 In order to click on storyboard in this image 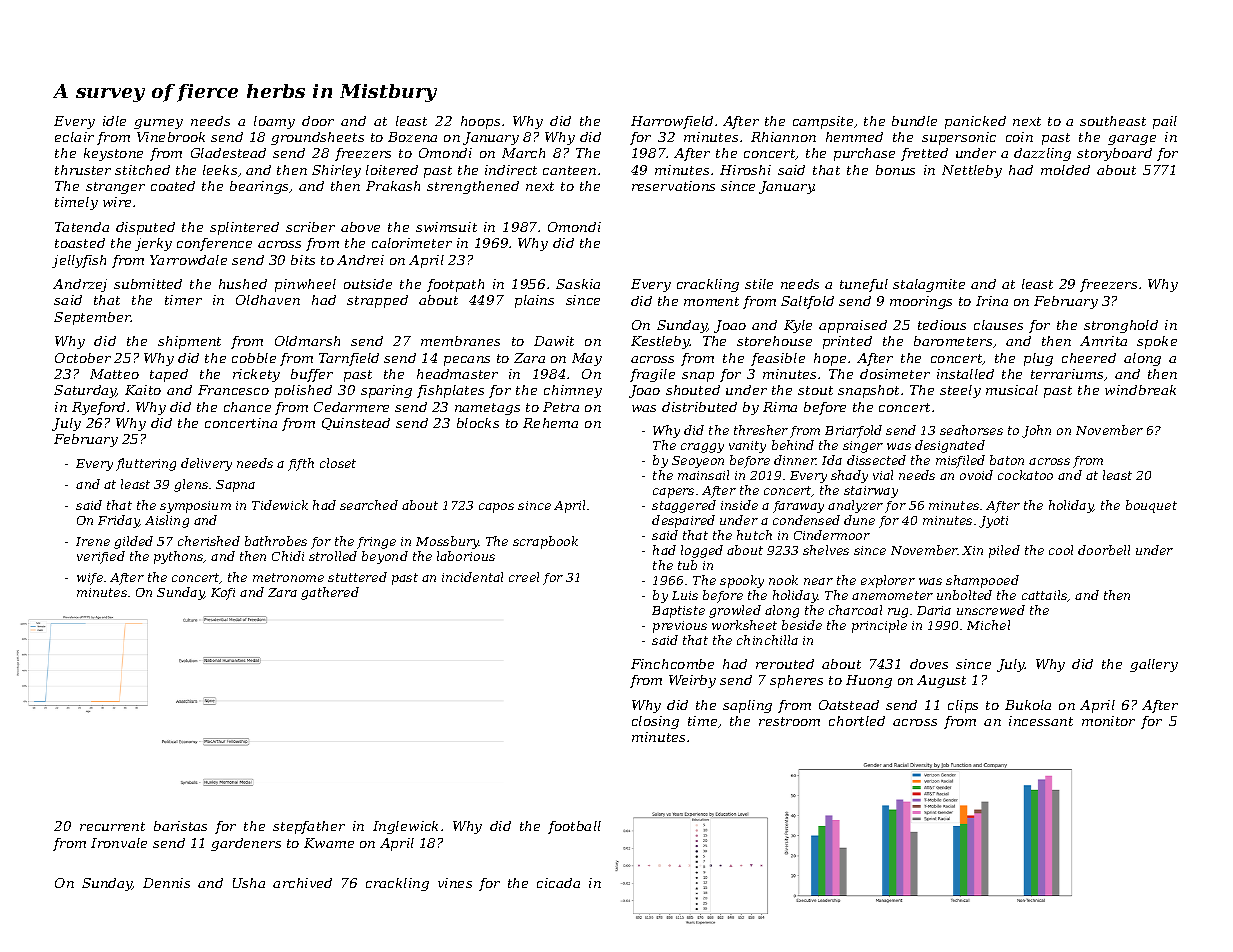, I will do `click(1114, 154)`.
